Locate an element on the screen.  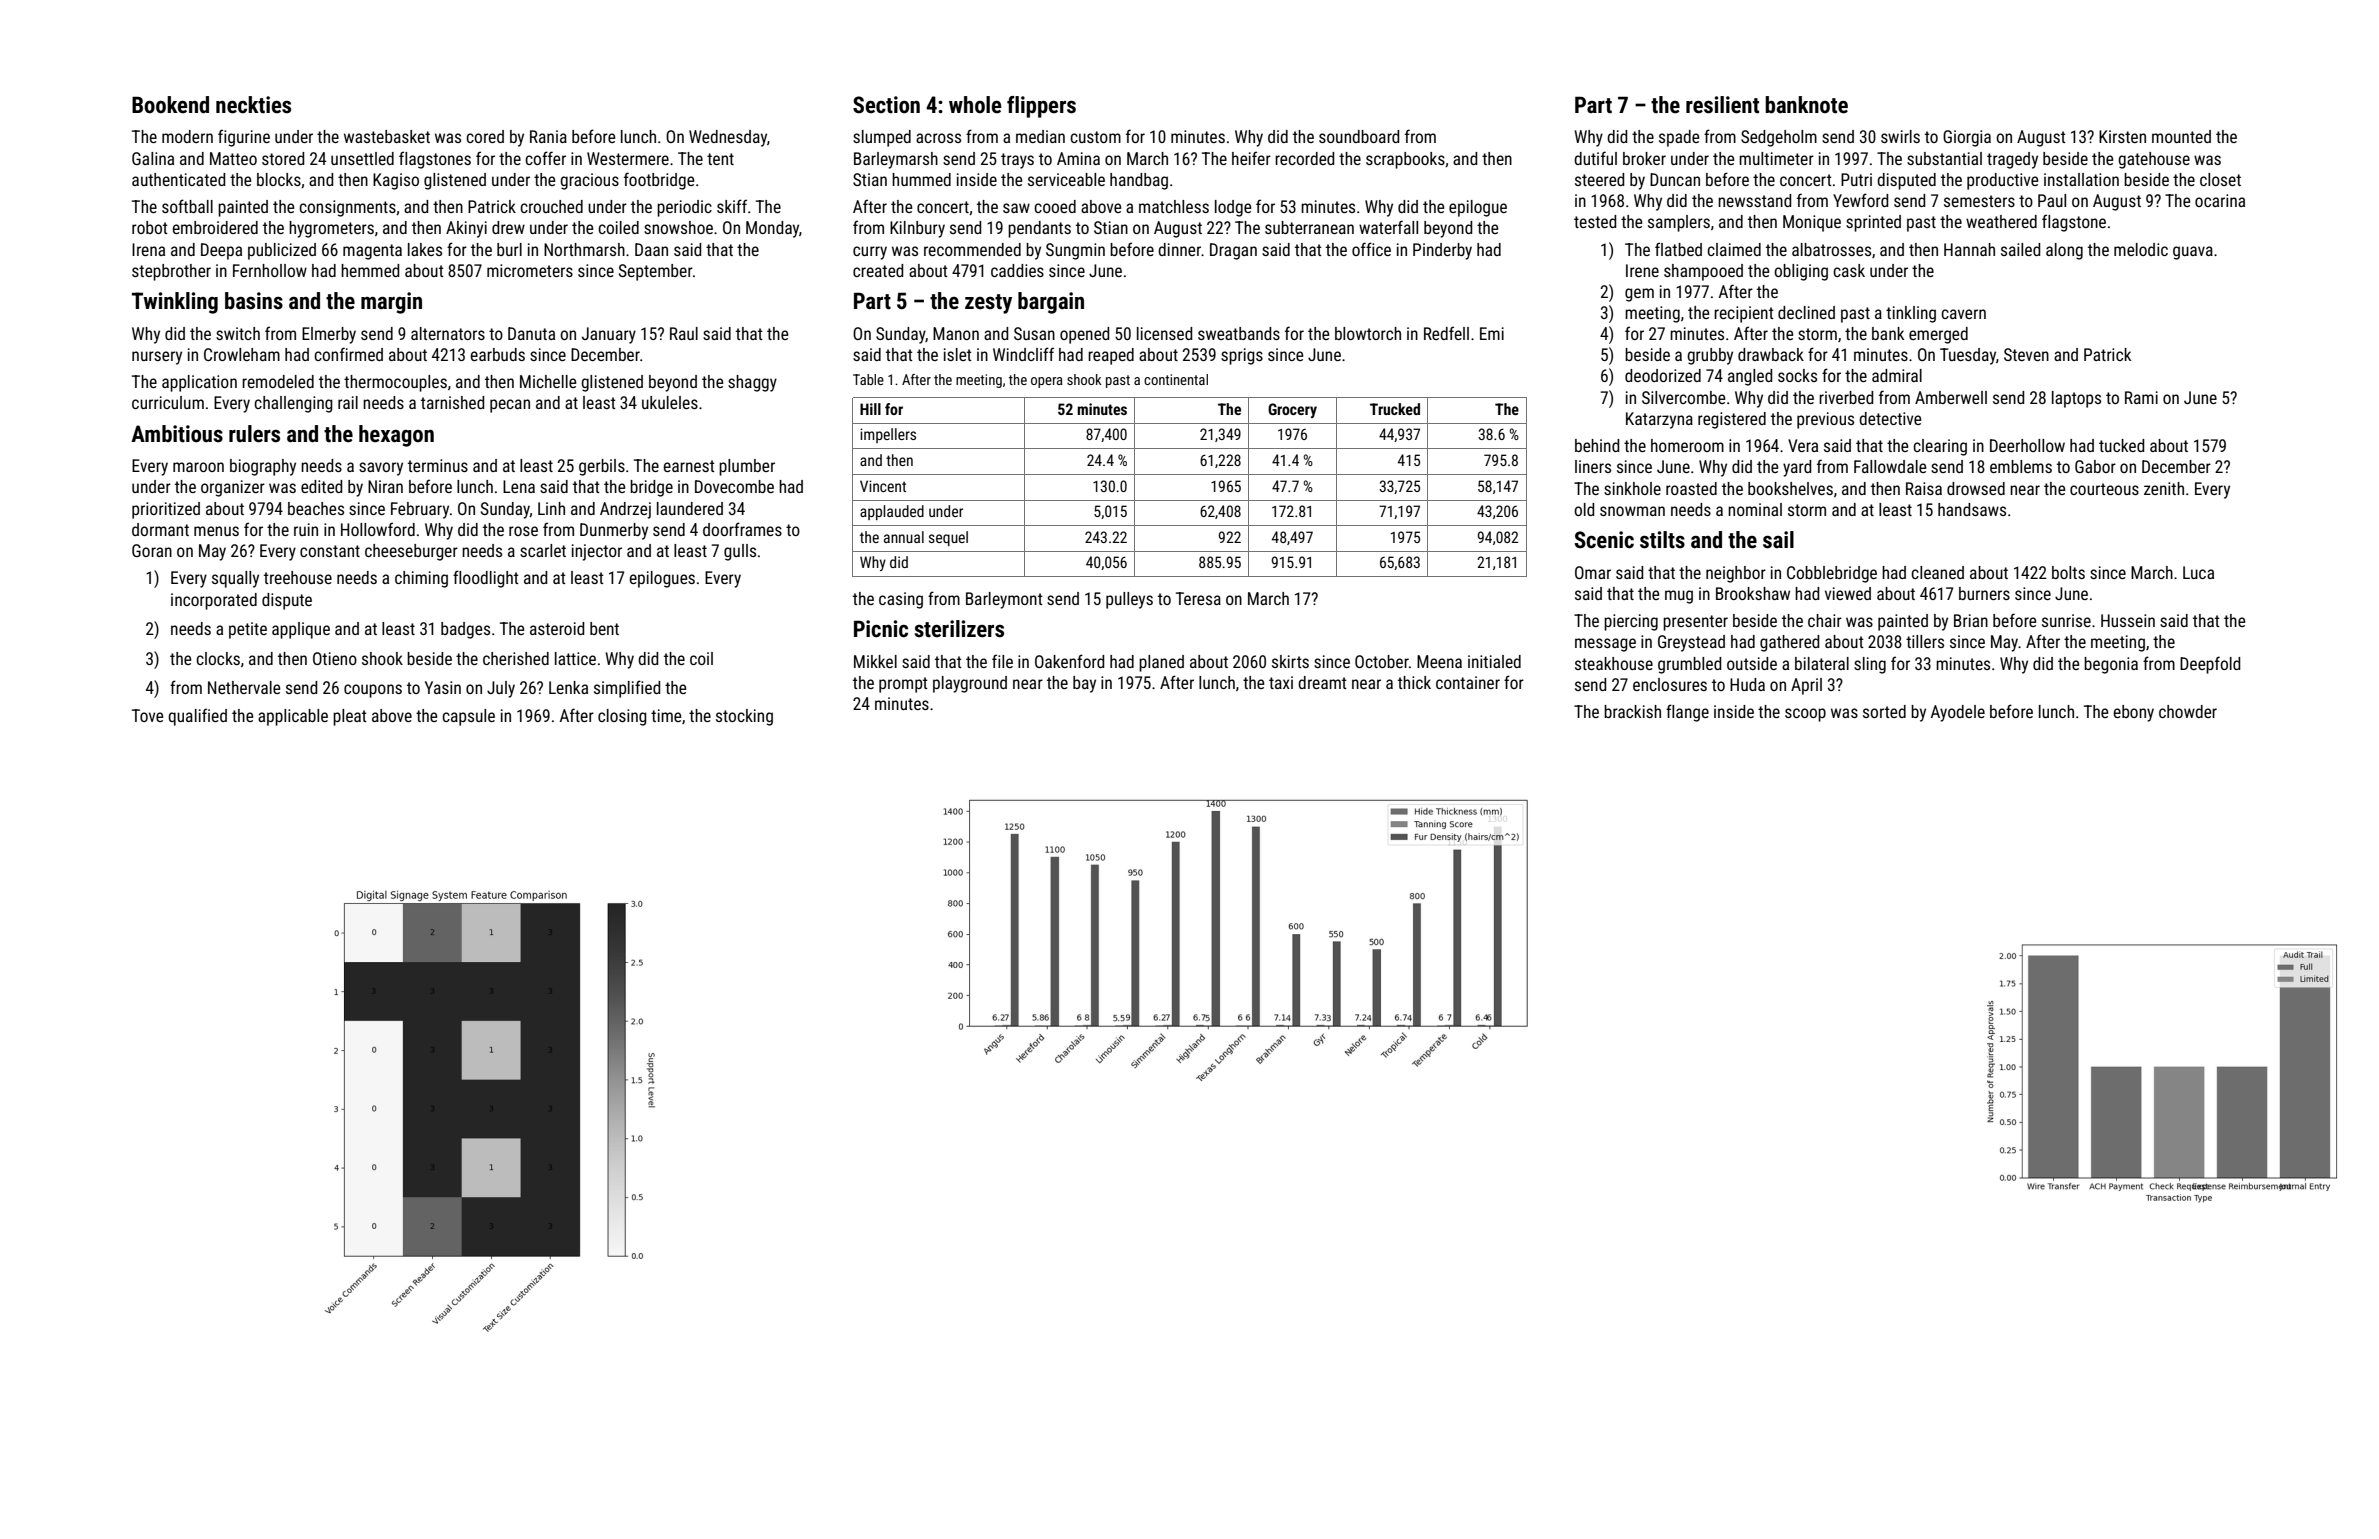
Sedgeholm is located at coordinates (1779, 138).
